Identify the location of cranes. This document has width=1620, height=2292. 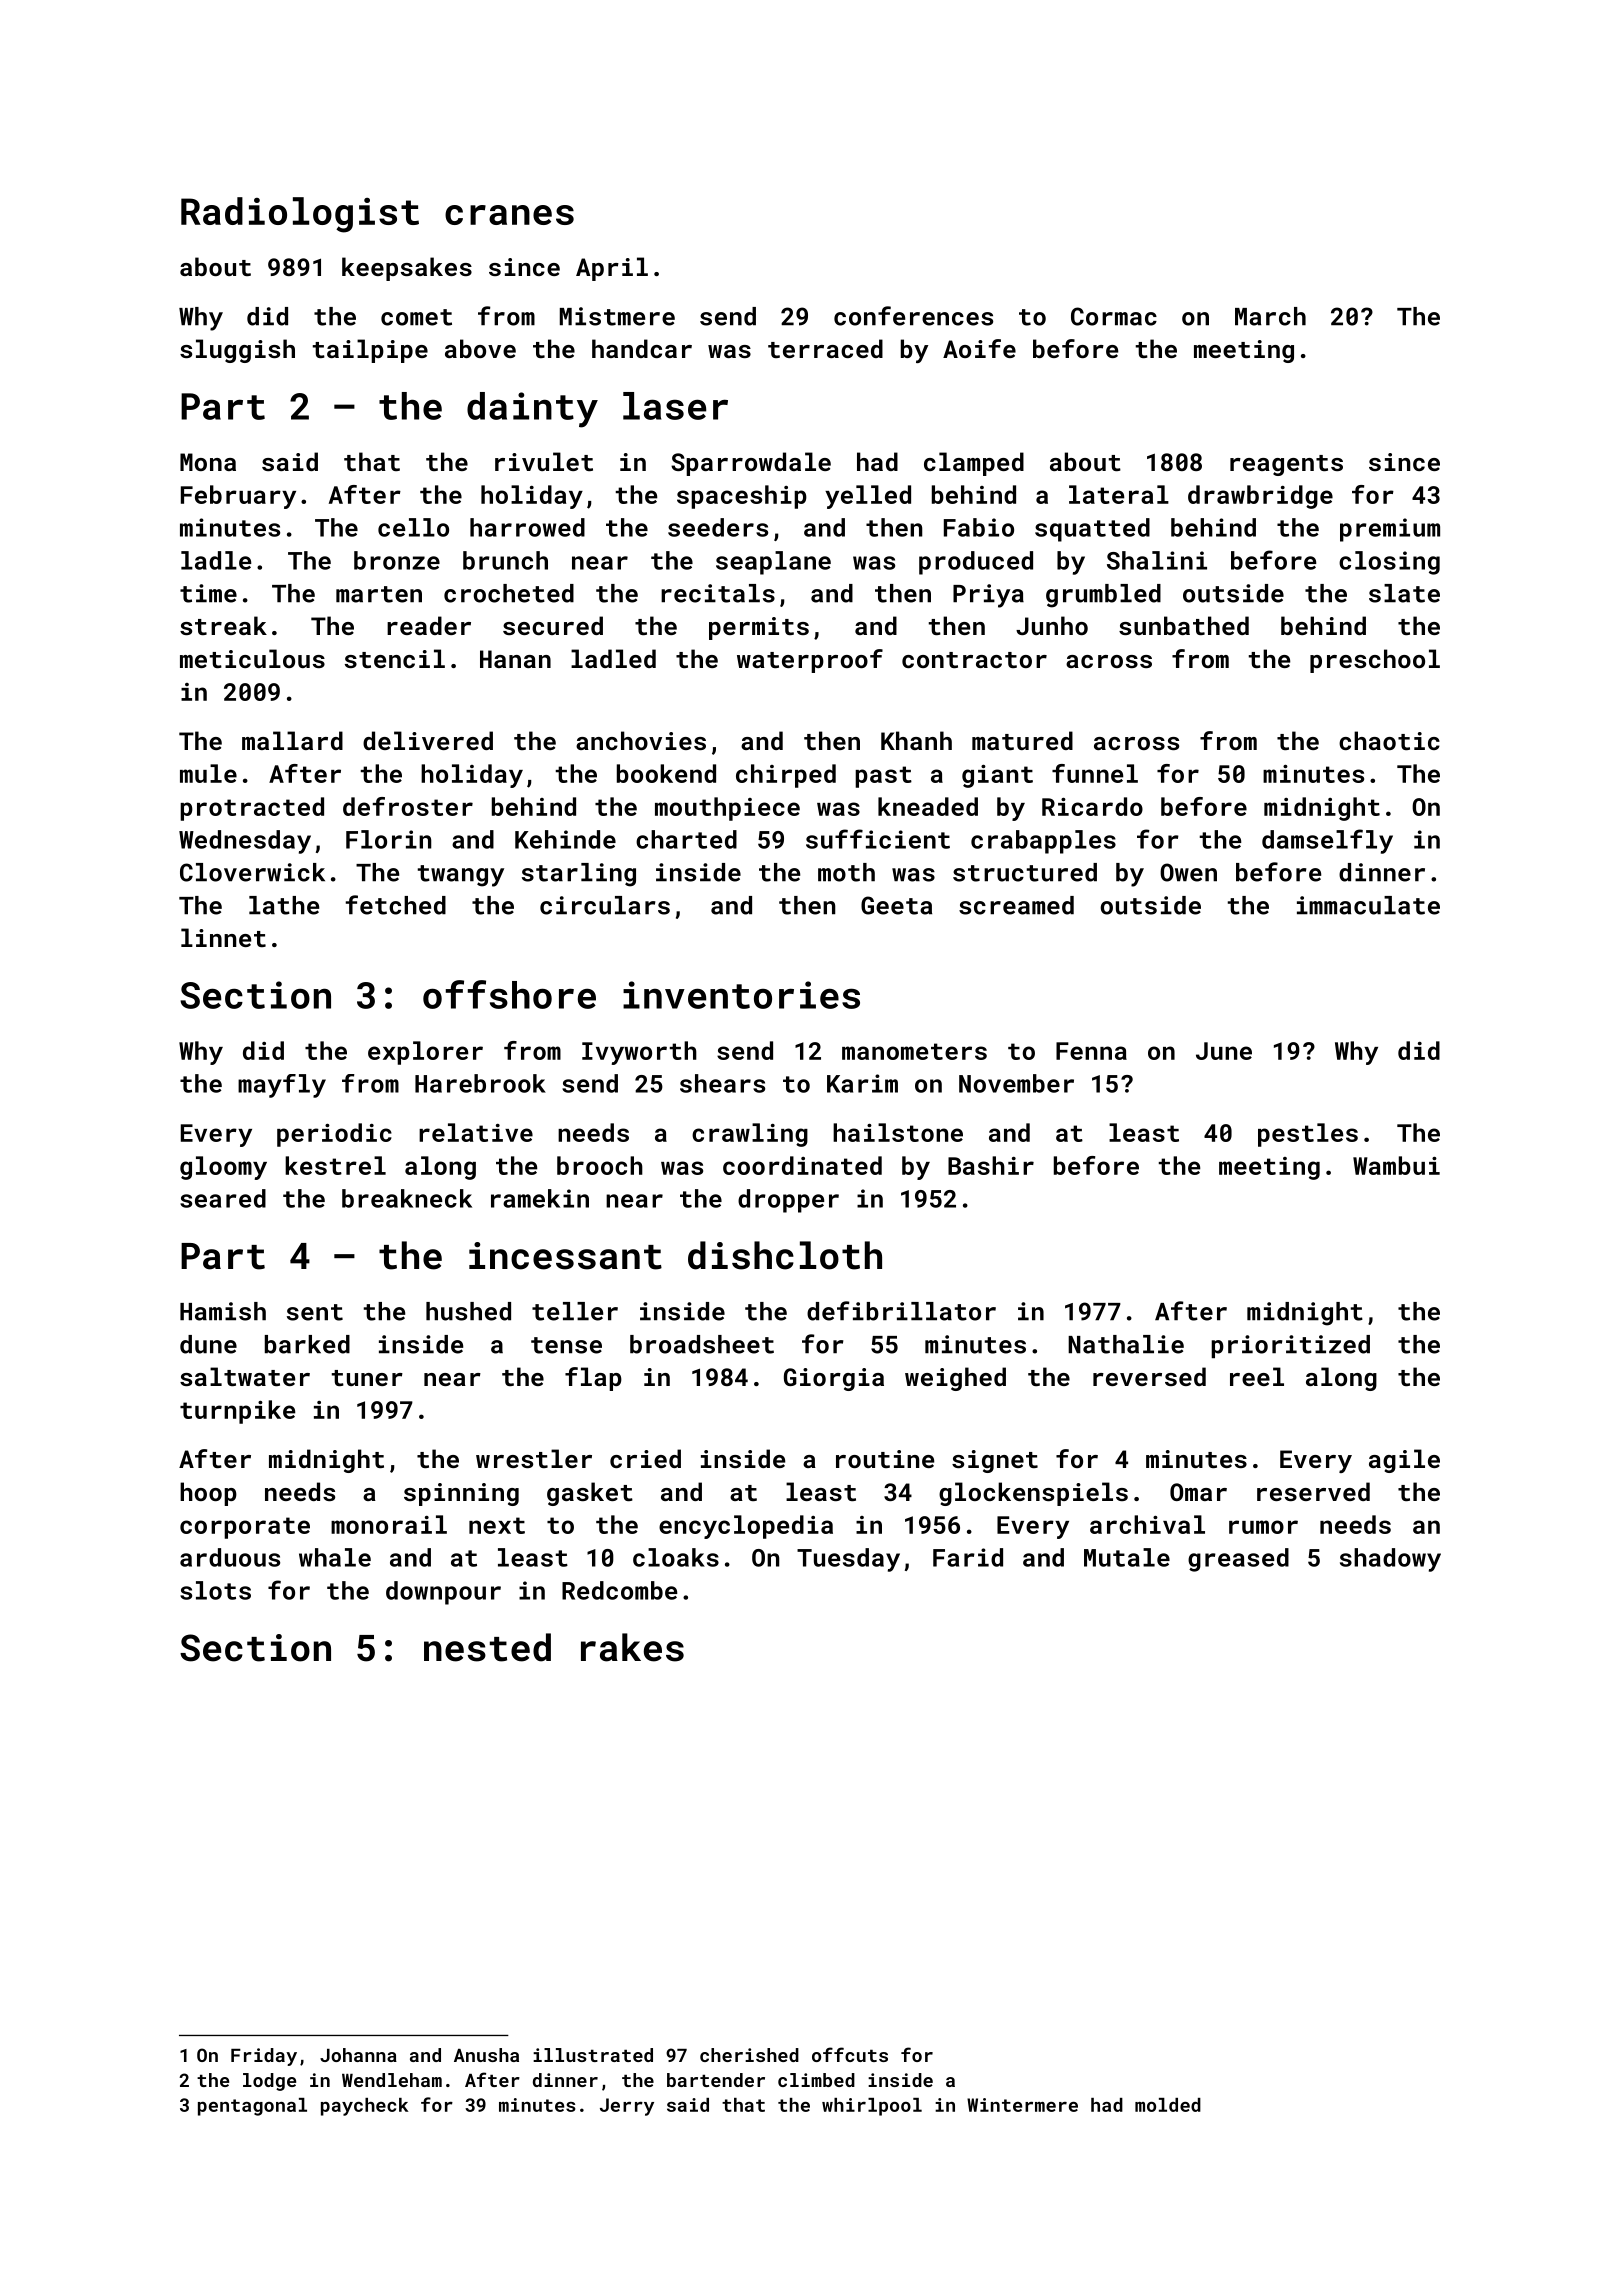
(509, 215).
